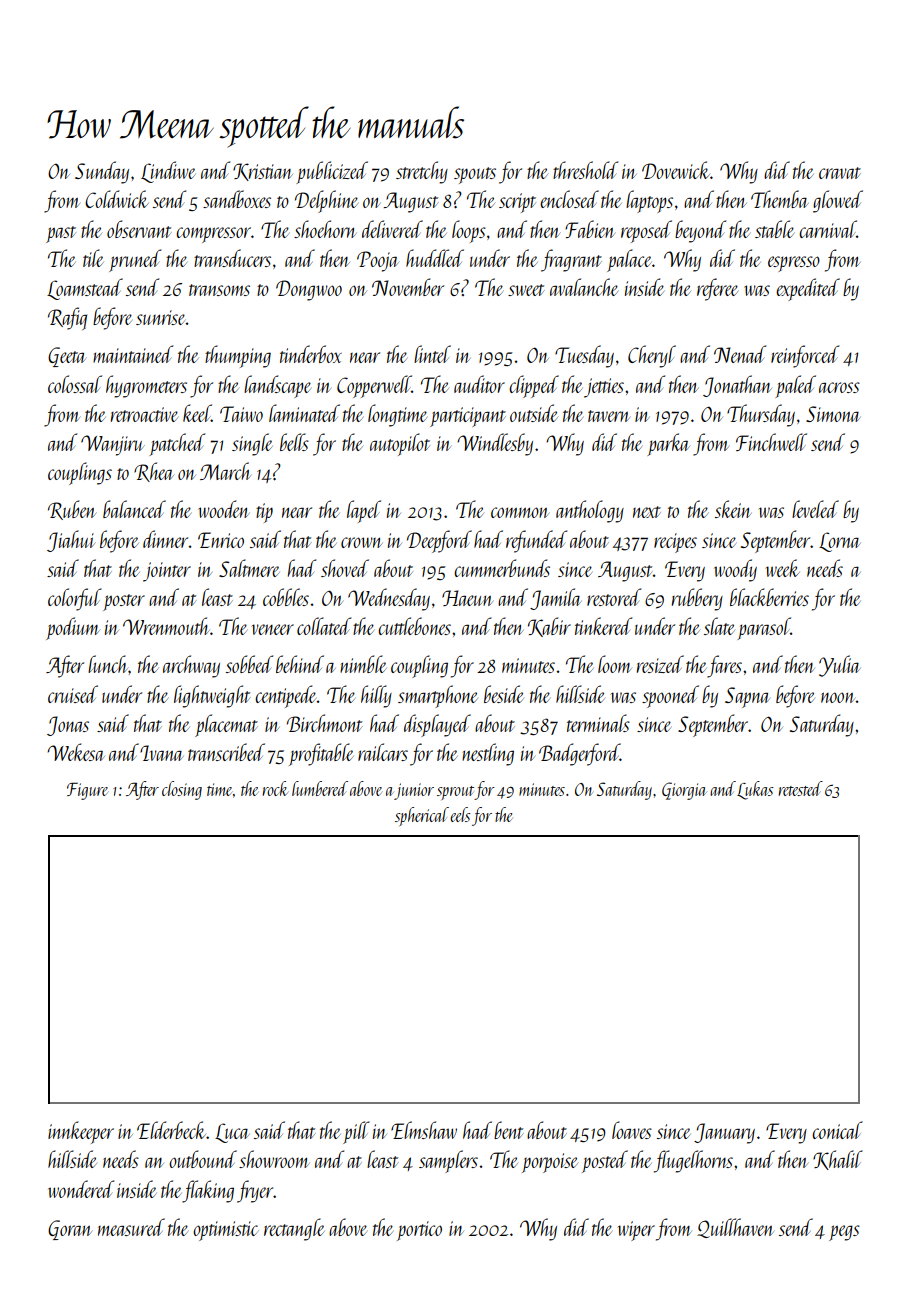 Image resolution: width=908 pixels, height=1316 pixels. What do you see at coordinates (168, 172) in the screenshot?
I see `Lindiwe` at bounding box center [168, 172].
